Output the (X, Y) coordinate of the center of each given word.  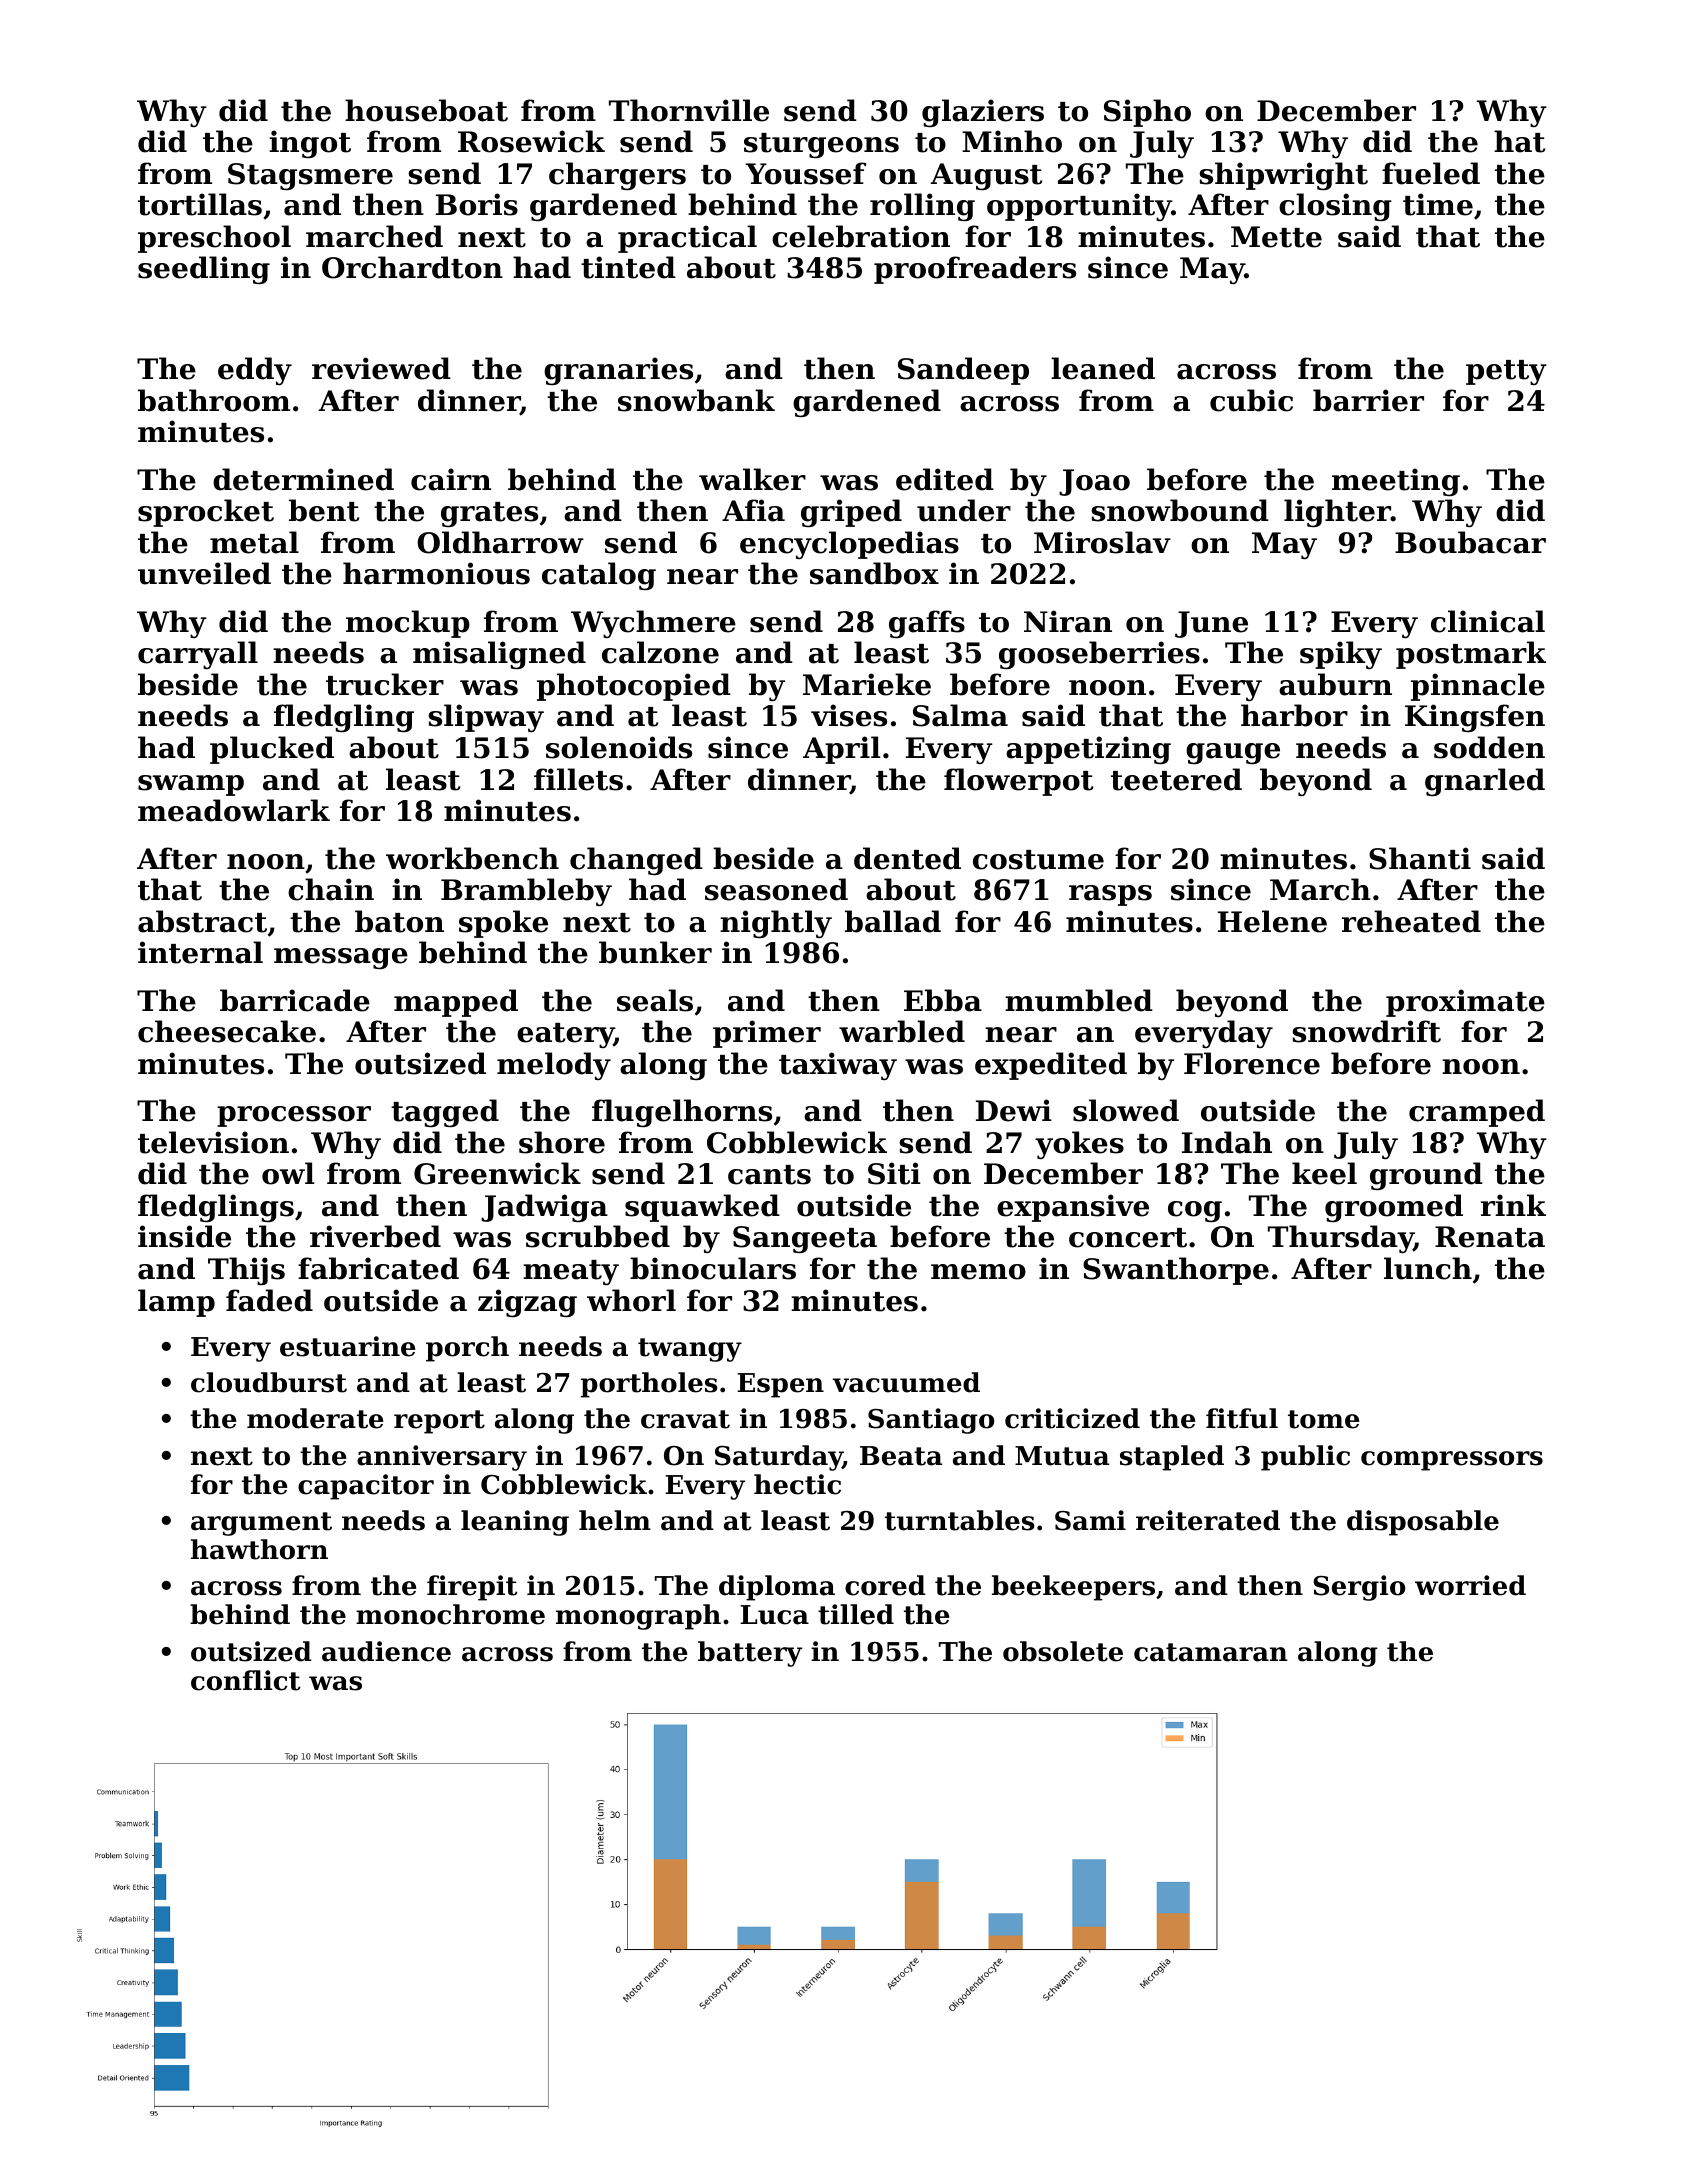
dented (907, 858)
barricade (295, 1000)
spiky (1341, 655)
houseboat (426, 110)
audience (386, 1651)
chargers (617, 176)
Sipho (1147, 113)
